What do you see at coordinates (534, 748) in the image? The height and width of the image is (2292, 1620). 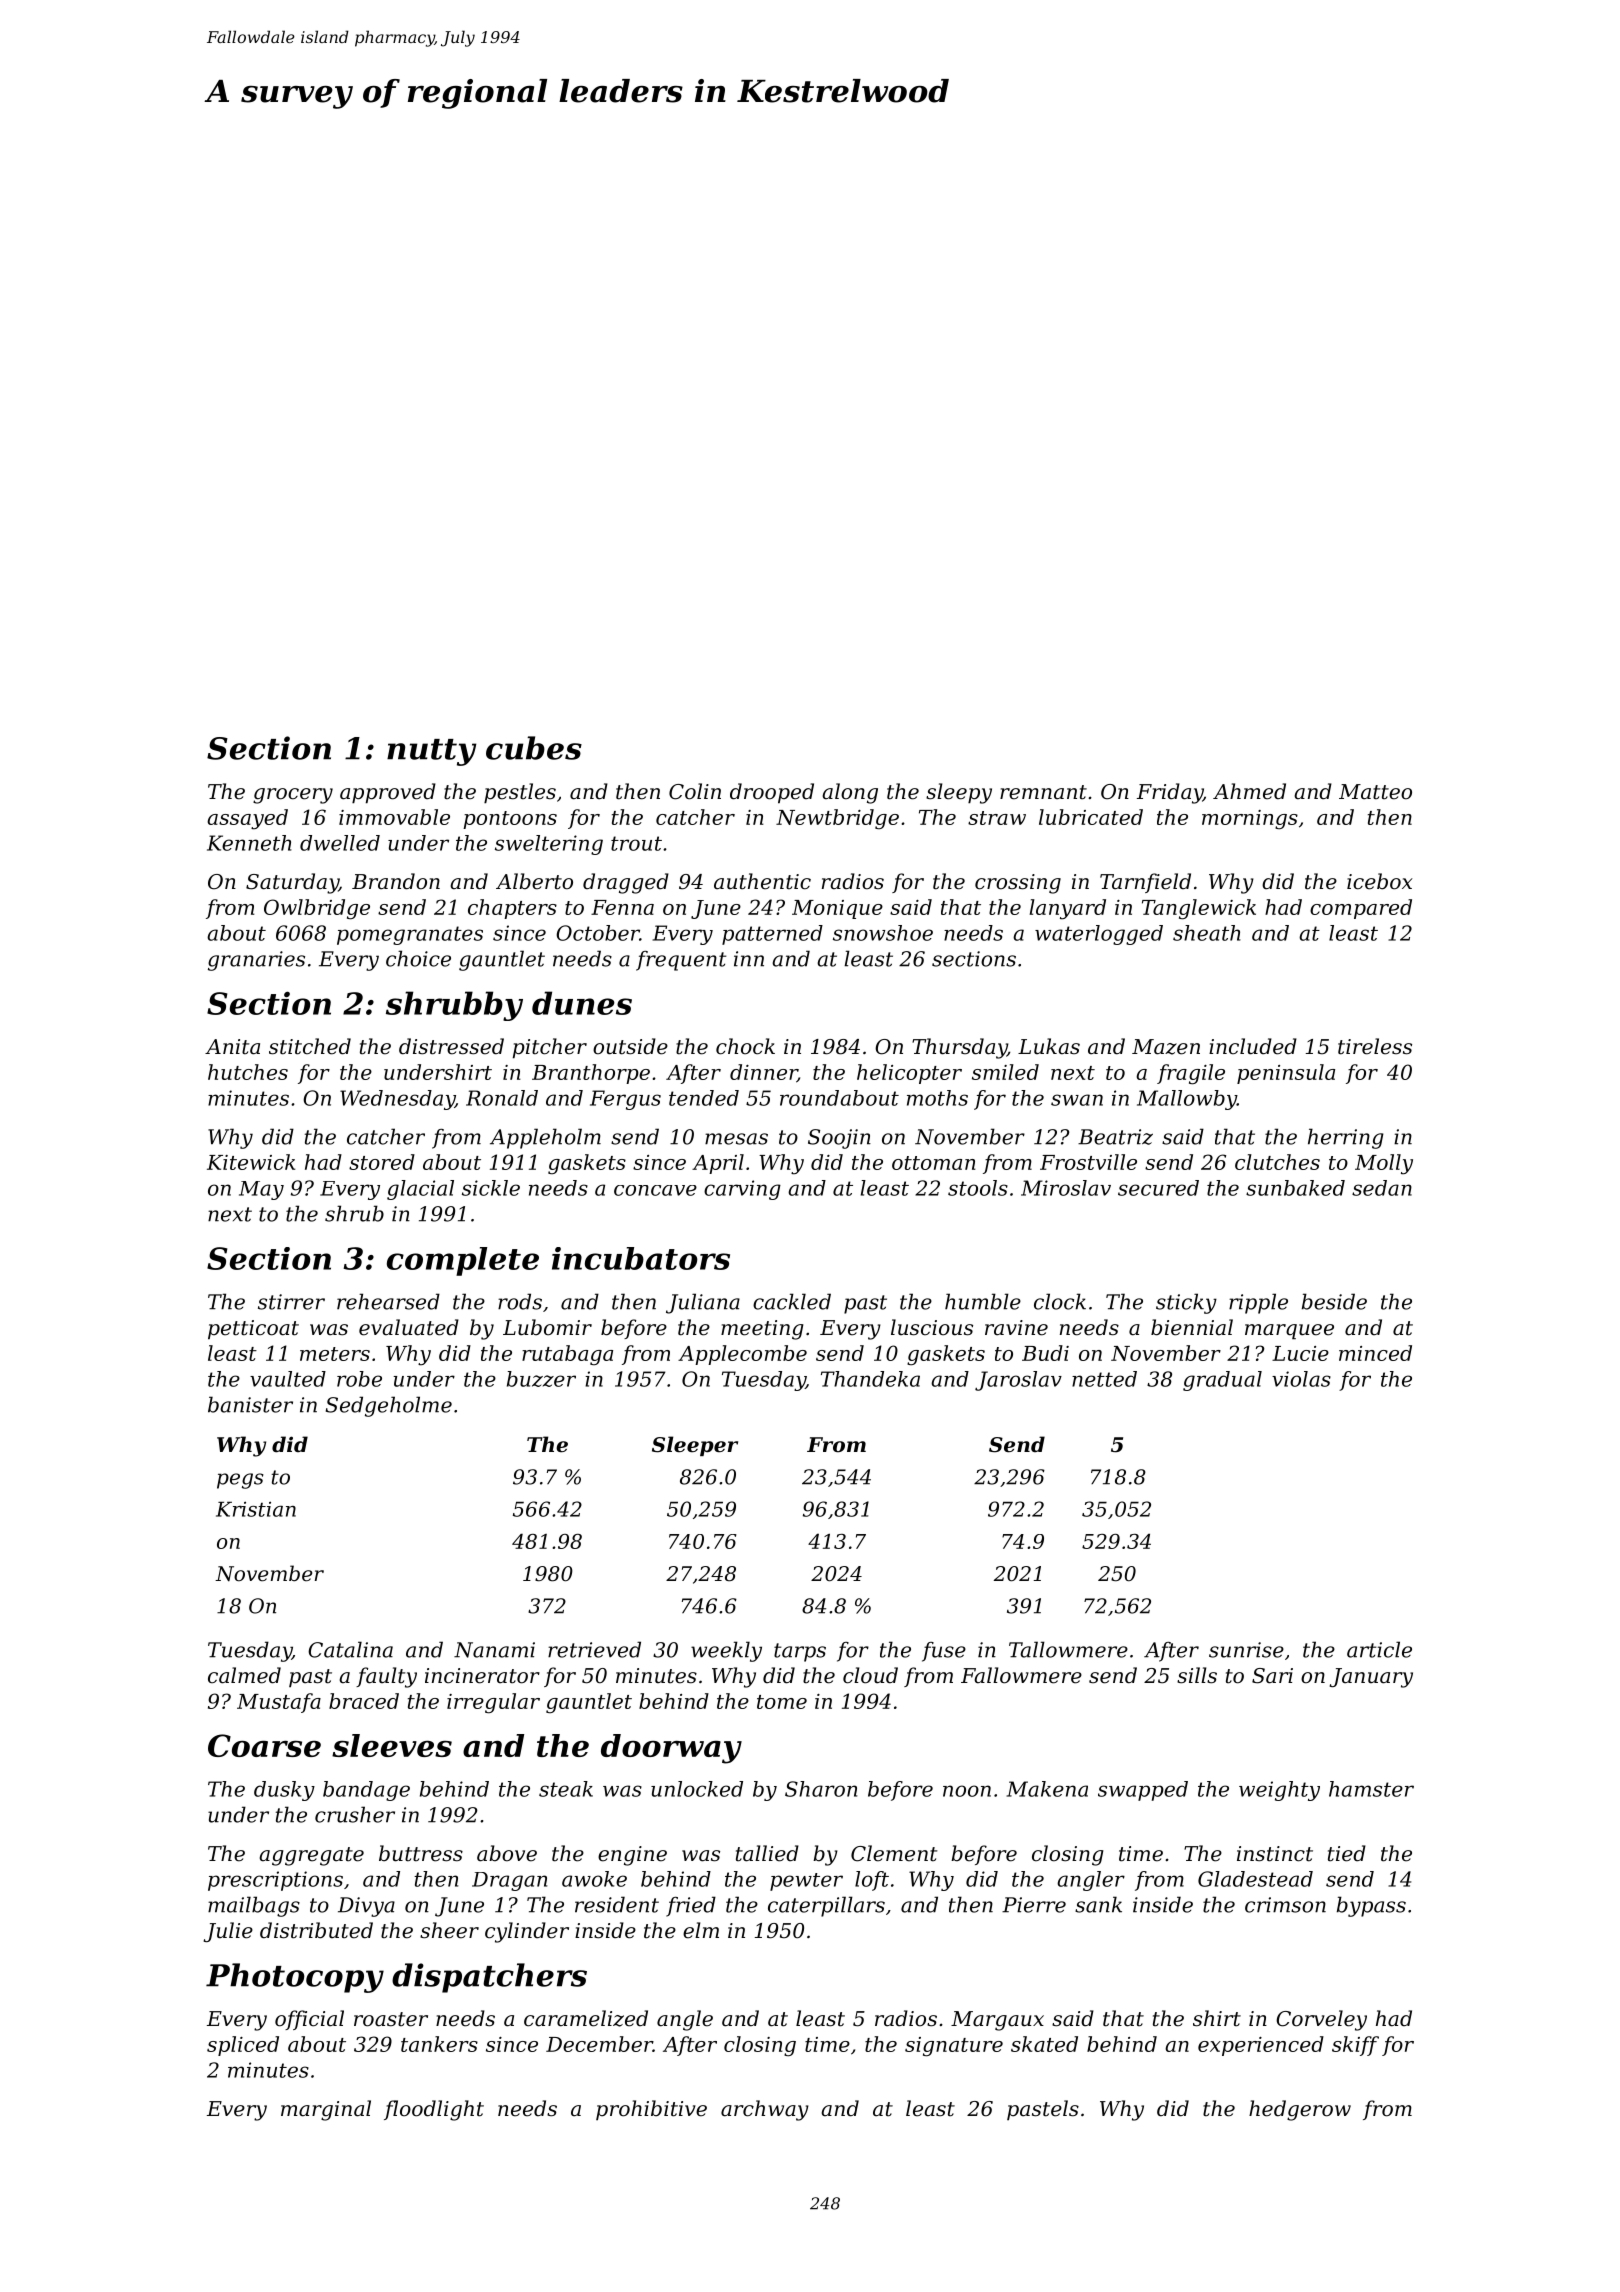 I see `cubes` at bounding box center [534, 748].
